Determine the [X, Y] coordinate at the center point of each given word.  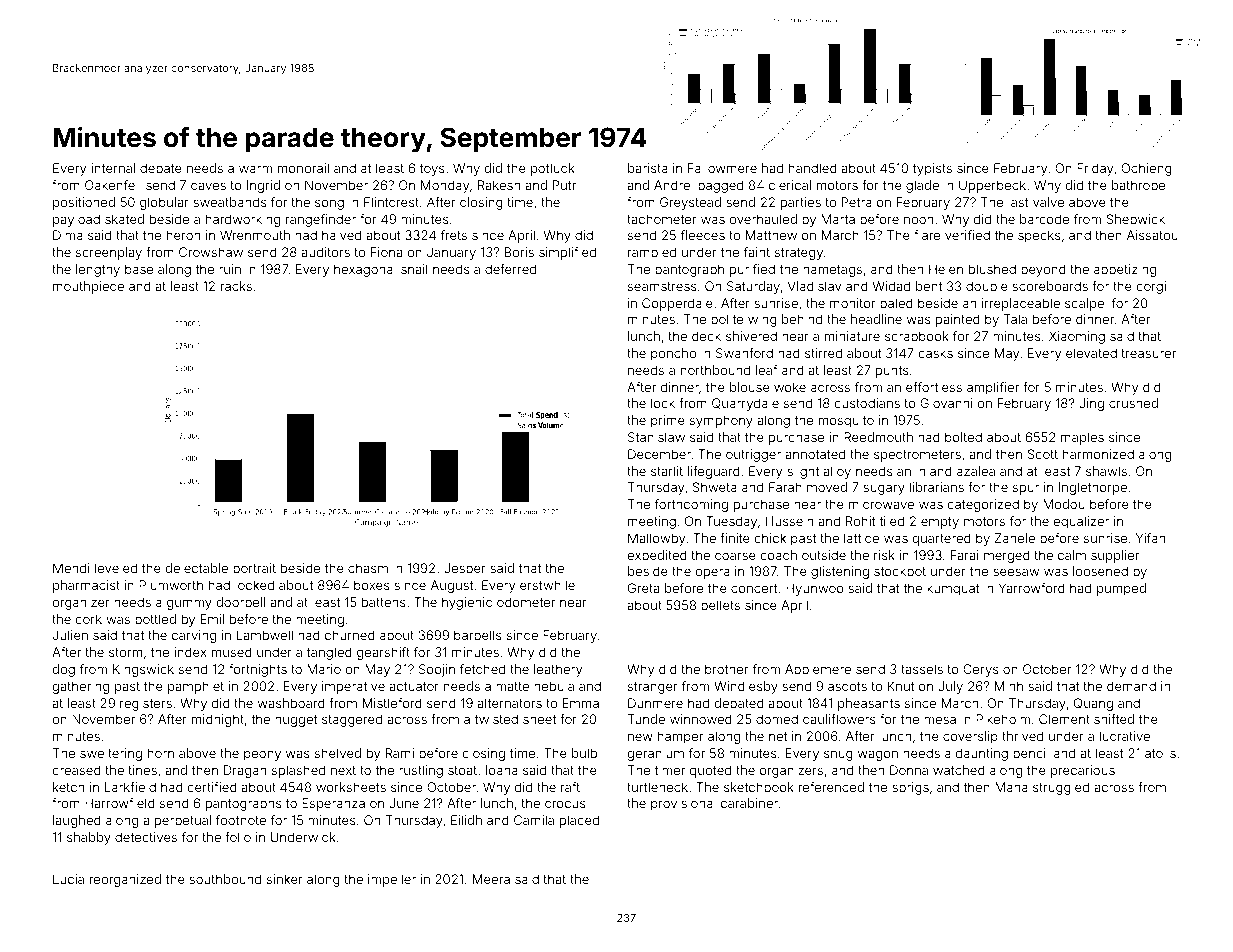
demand [1131, 686]
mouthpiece [88, 287]
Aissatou [1152, 235]
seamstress [662, 286]
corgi [1151, 287]
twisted [496, 719]
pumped [1121, 589]
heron [183, 235]
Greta [643, 588]
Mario [324, 669]
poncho [673, 354]
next [343, 770]
